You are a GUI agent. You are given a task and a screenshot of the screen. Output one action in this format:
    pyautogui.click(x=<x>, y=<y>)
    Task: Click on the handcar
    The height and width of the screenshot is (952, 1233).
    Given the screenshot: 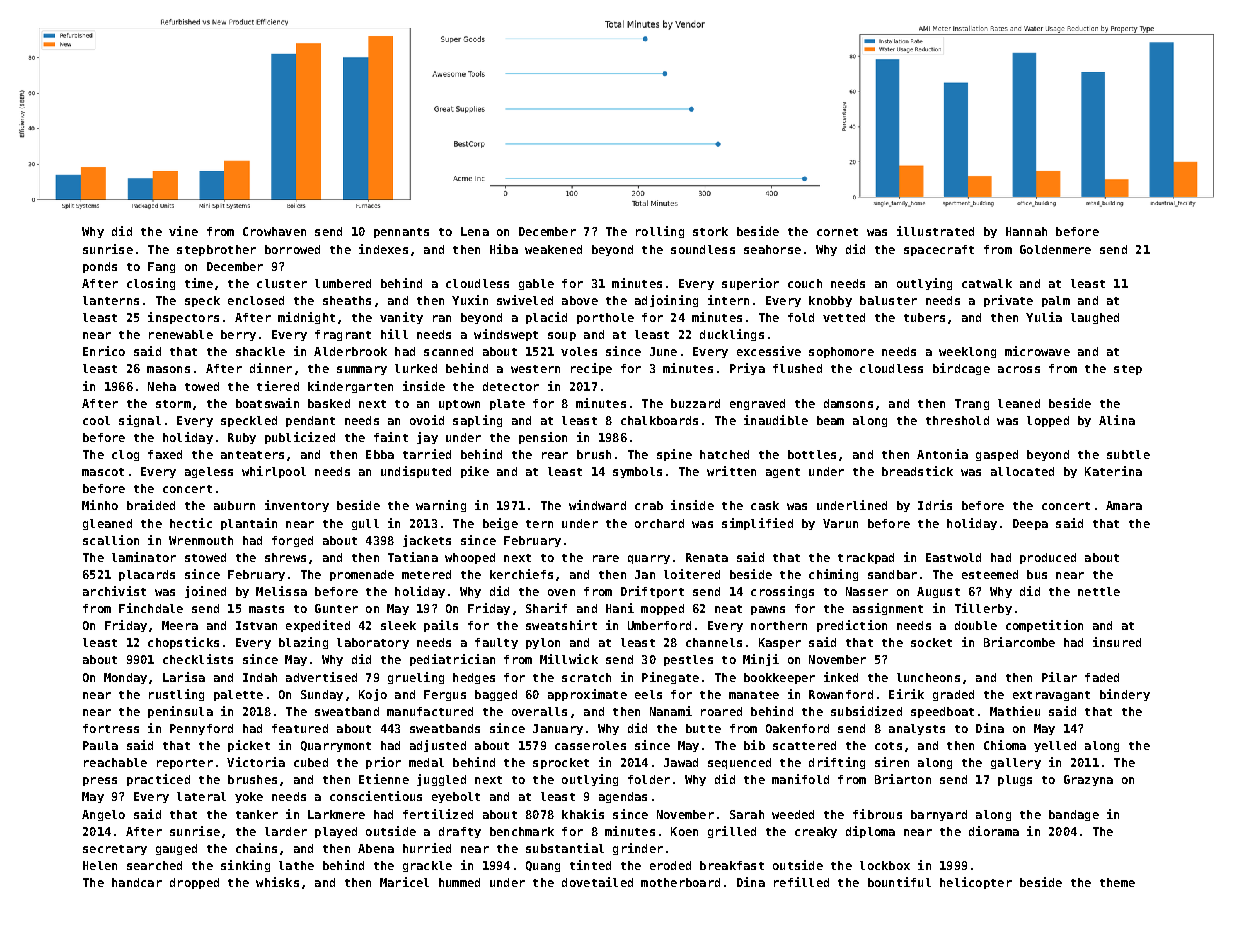 What is the action you would take?
    pyautogui.click(x=137, y=882)
